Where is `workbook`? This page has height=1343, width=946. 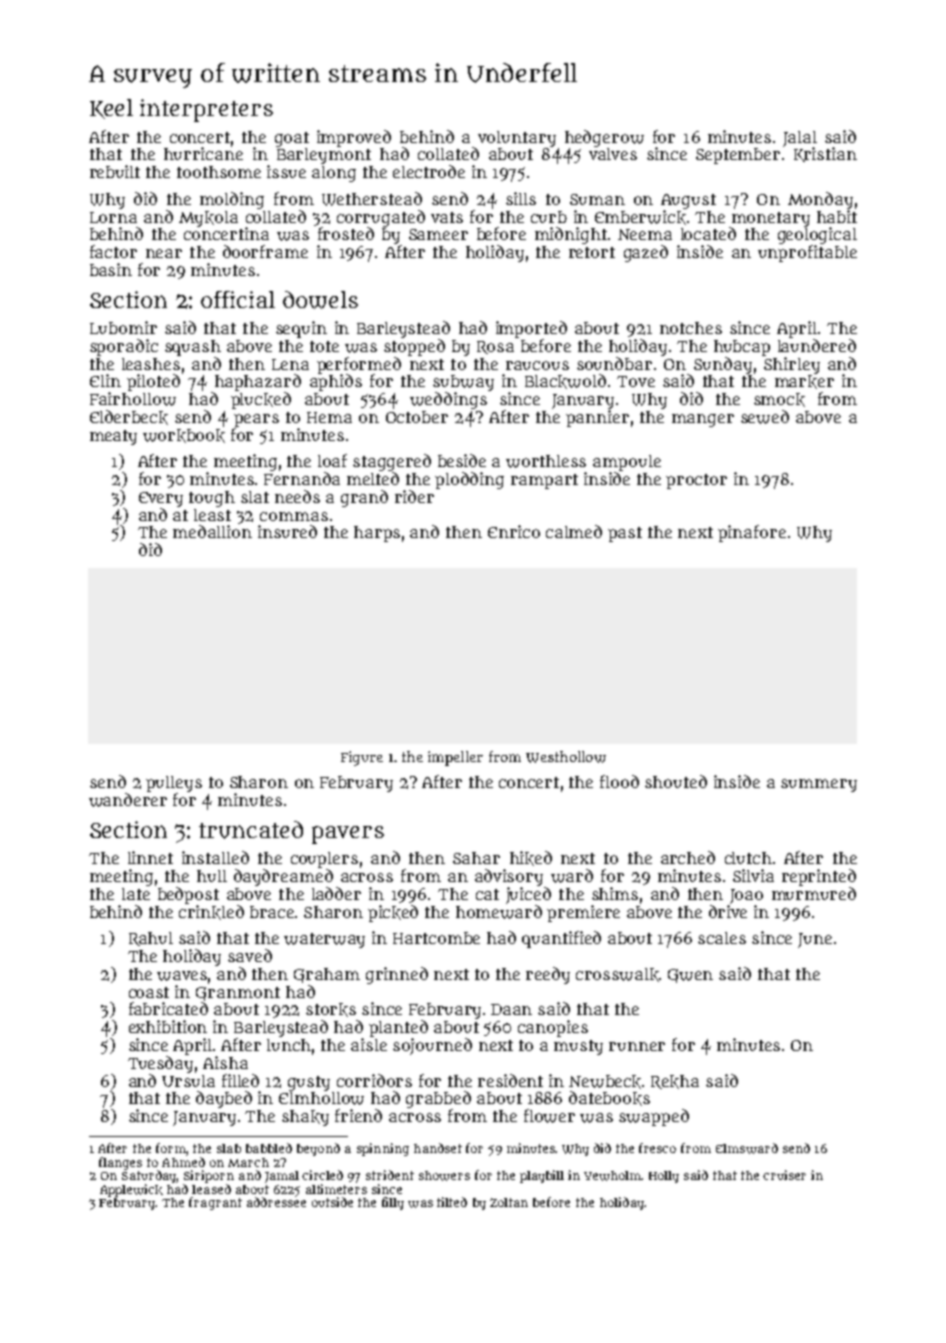
workbook is located at coordinates (184, 436).
